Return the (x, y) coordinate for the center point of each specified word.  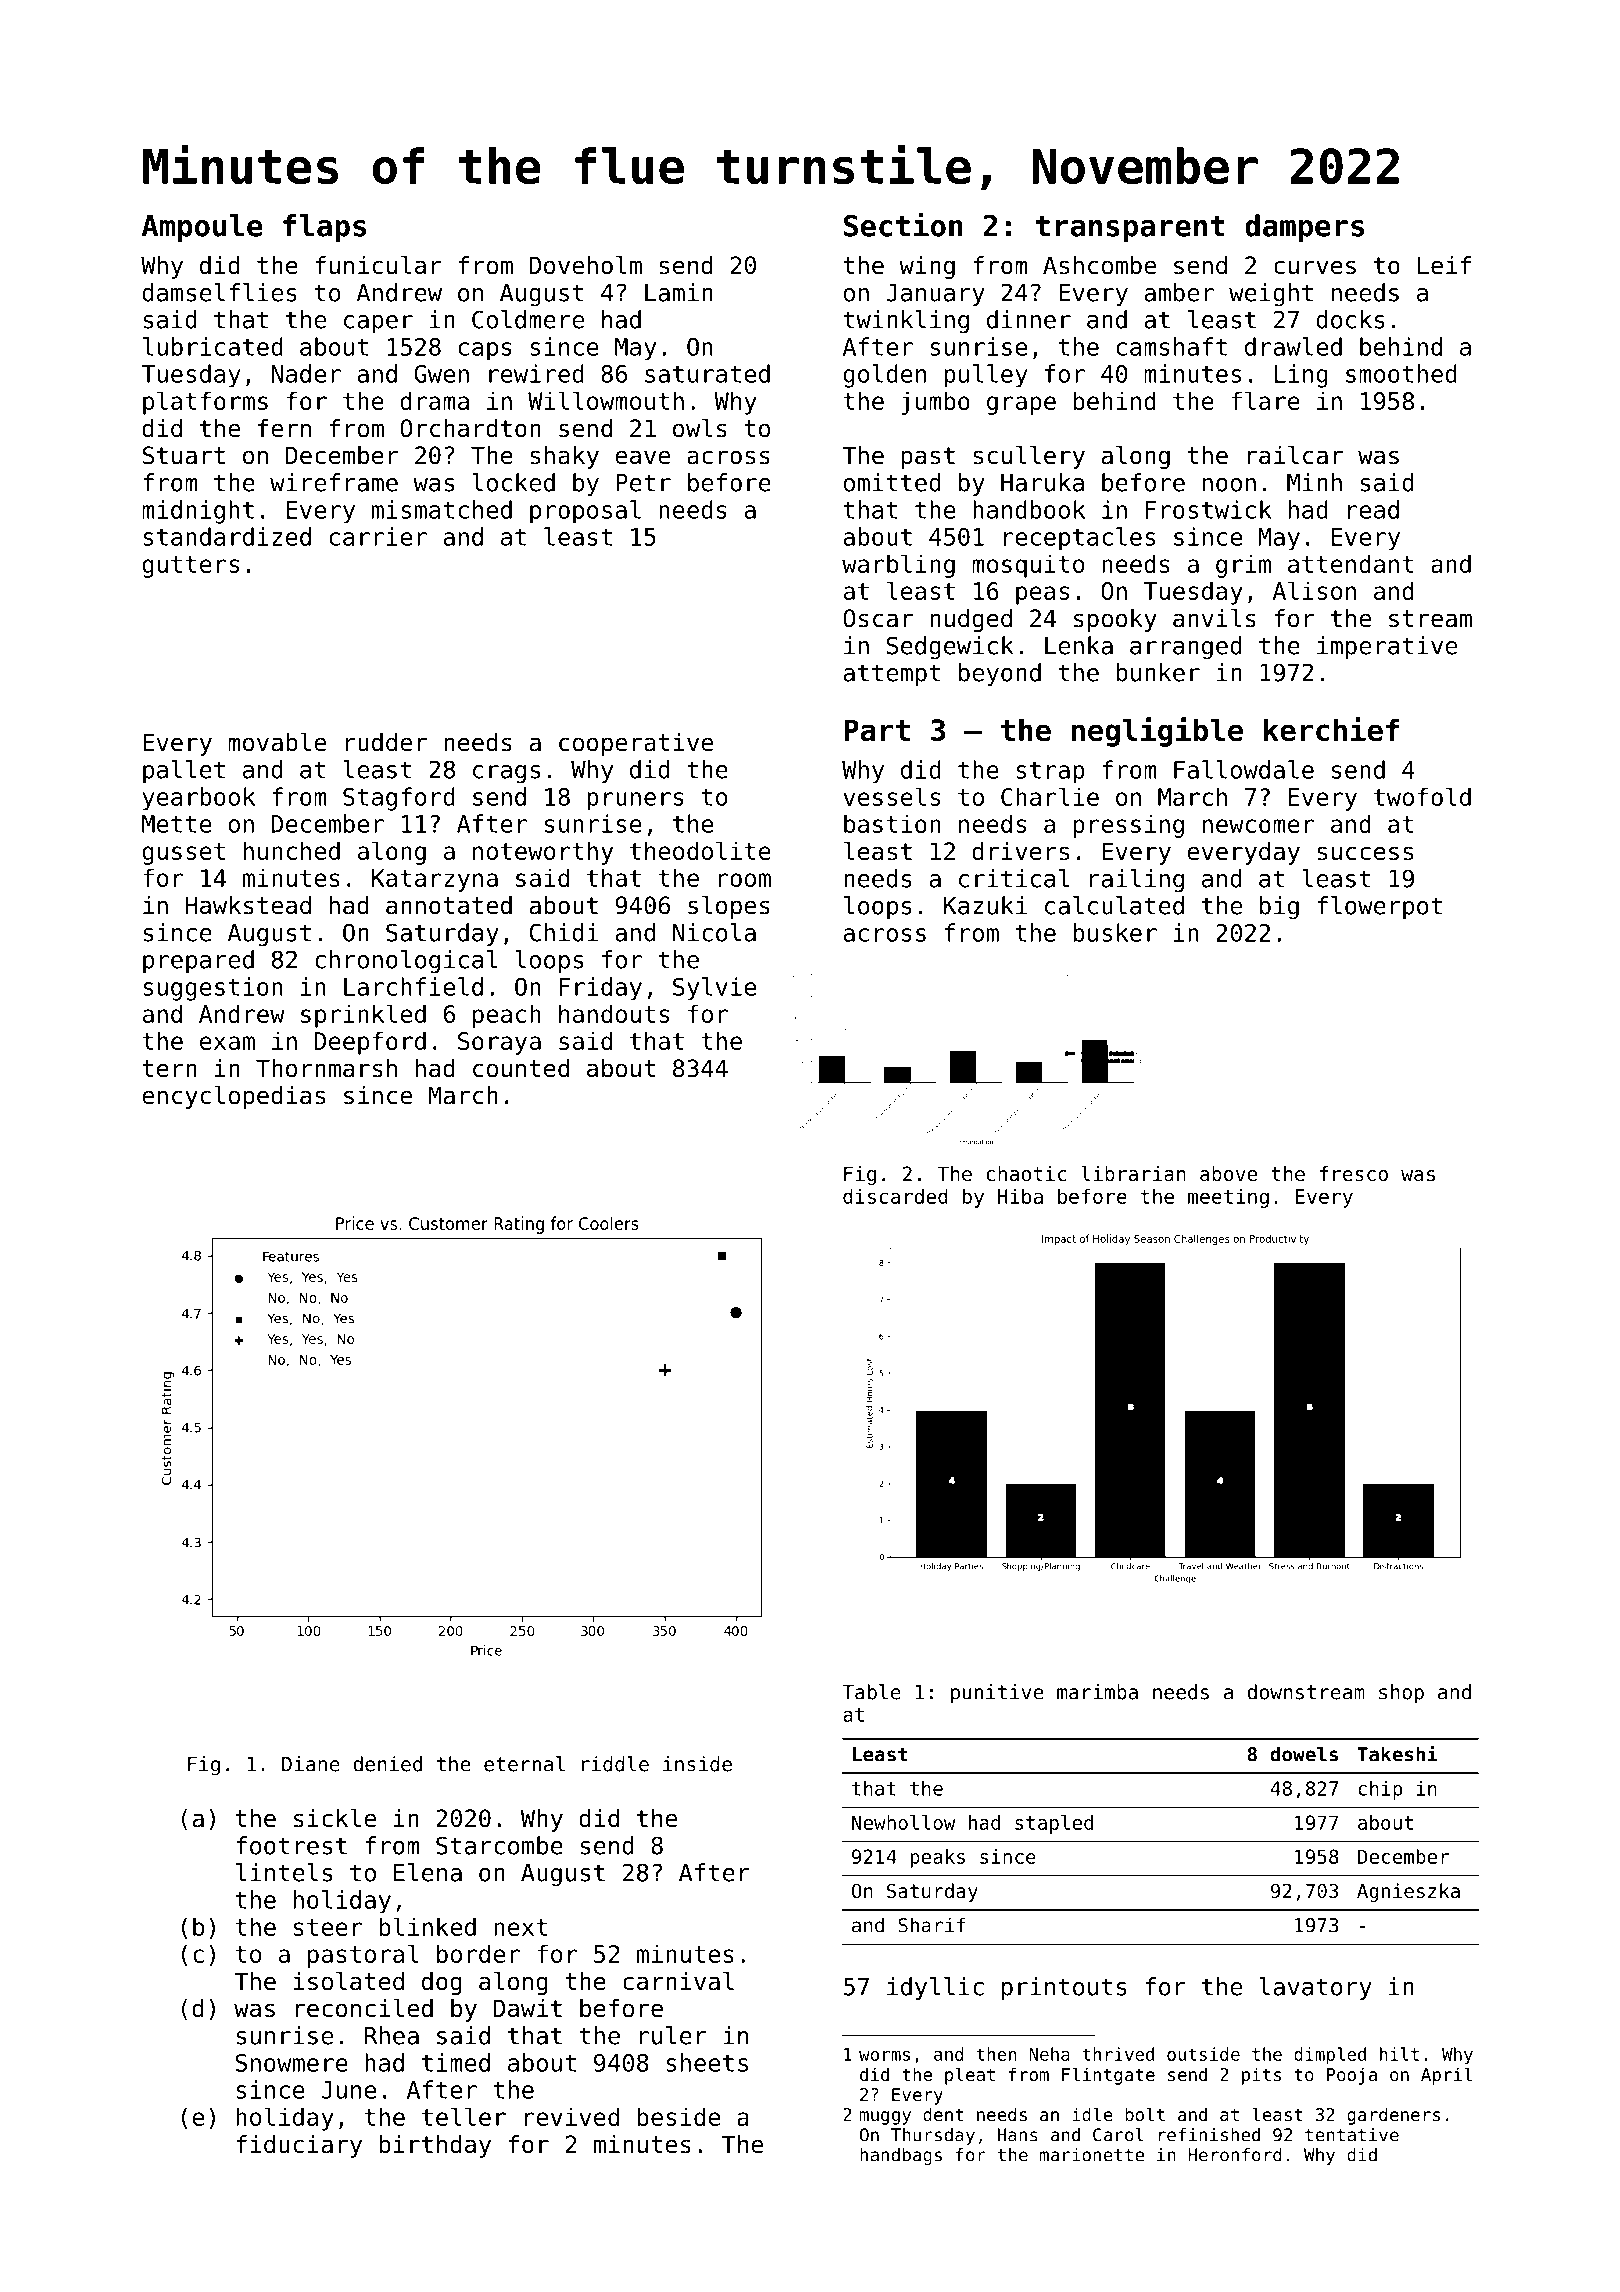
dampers (1304, 228)
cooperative (636, 744)
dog (442, 1983)
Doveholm (586, 265)
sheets (707, 2062)
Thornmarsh (326, 1068)
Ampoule (202, 228)
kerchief (1332, 729)
